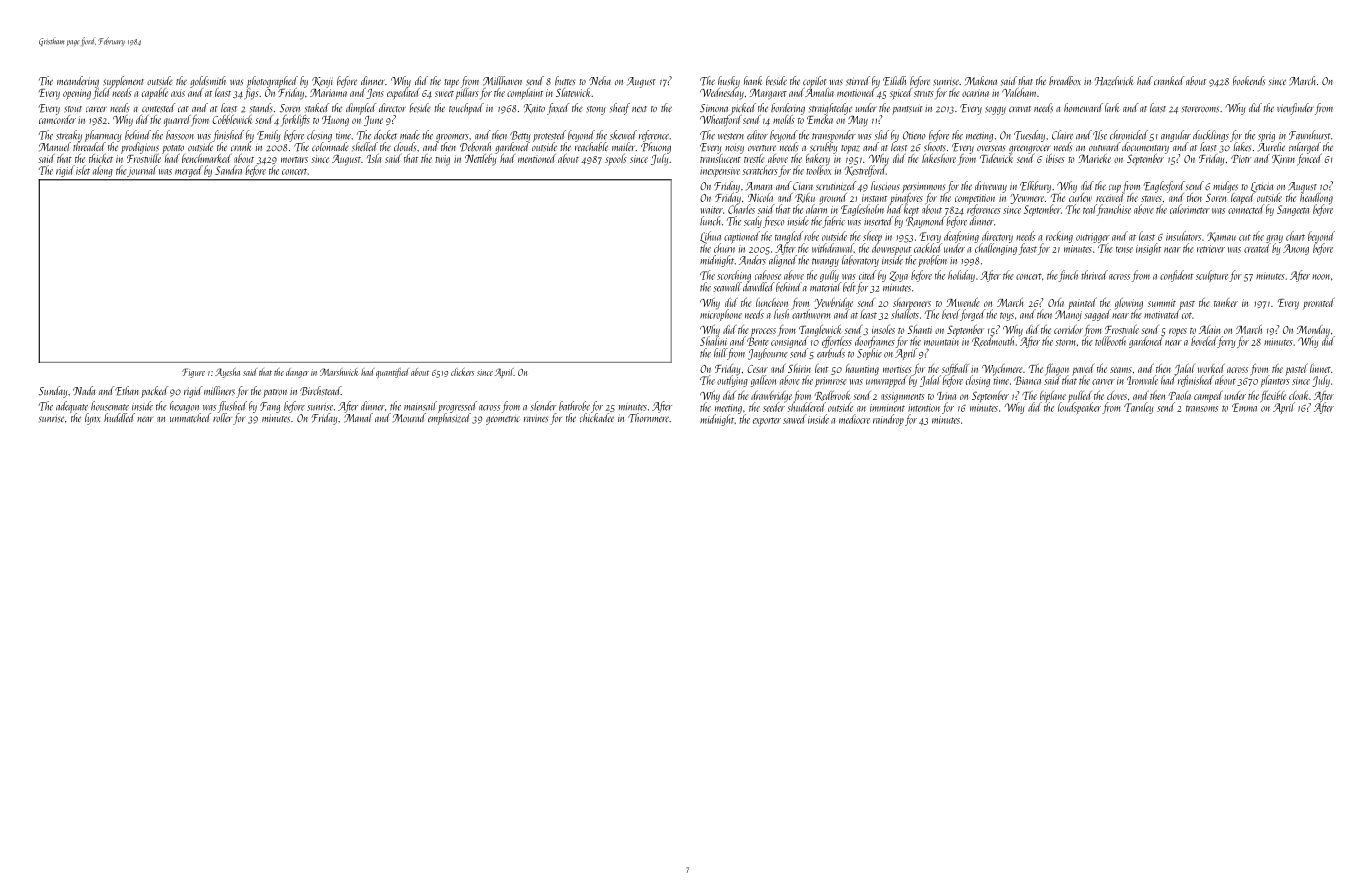 The image size is (1372, 887). What do you see at coordinates (463, 372) in the screenshot?
I see `clickers` at bounding box center [463, 372].
